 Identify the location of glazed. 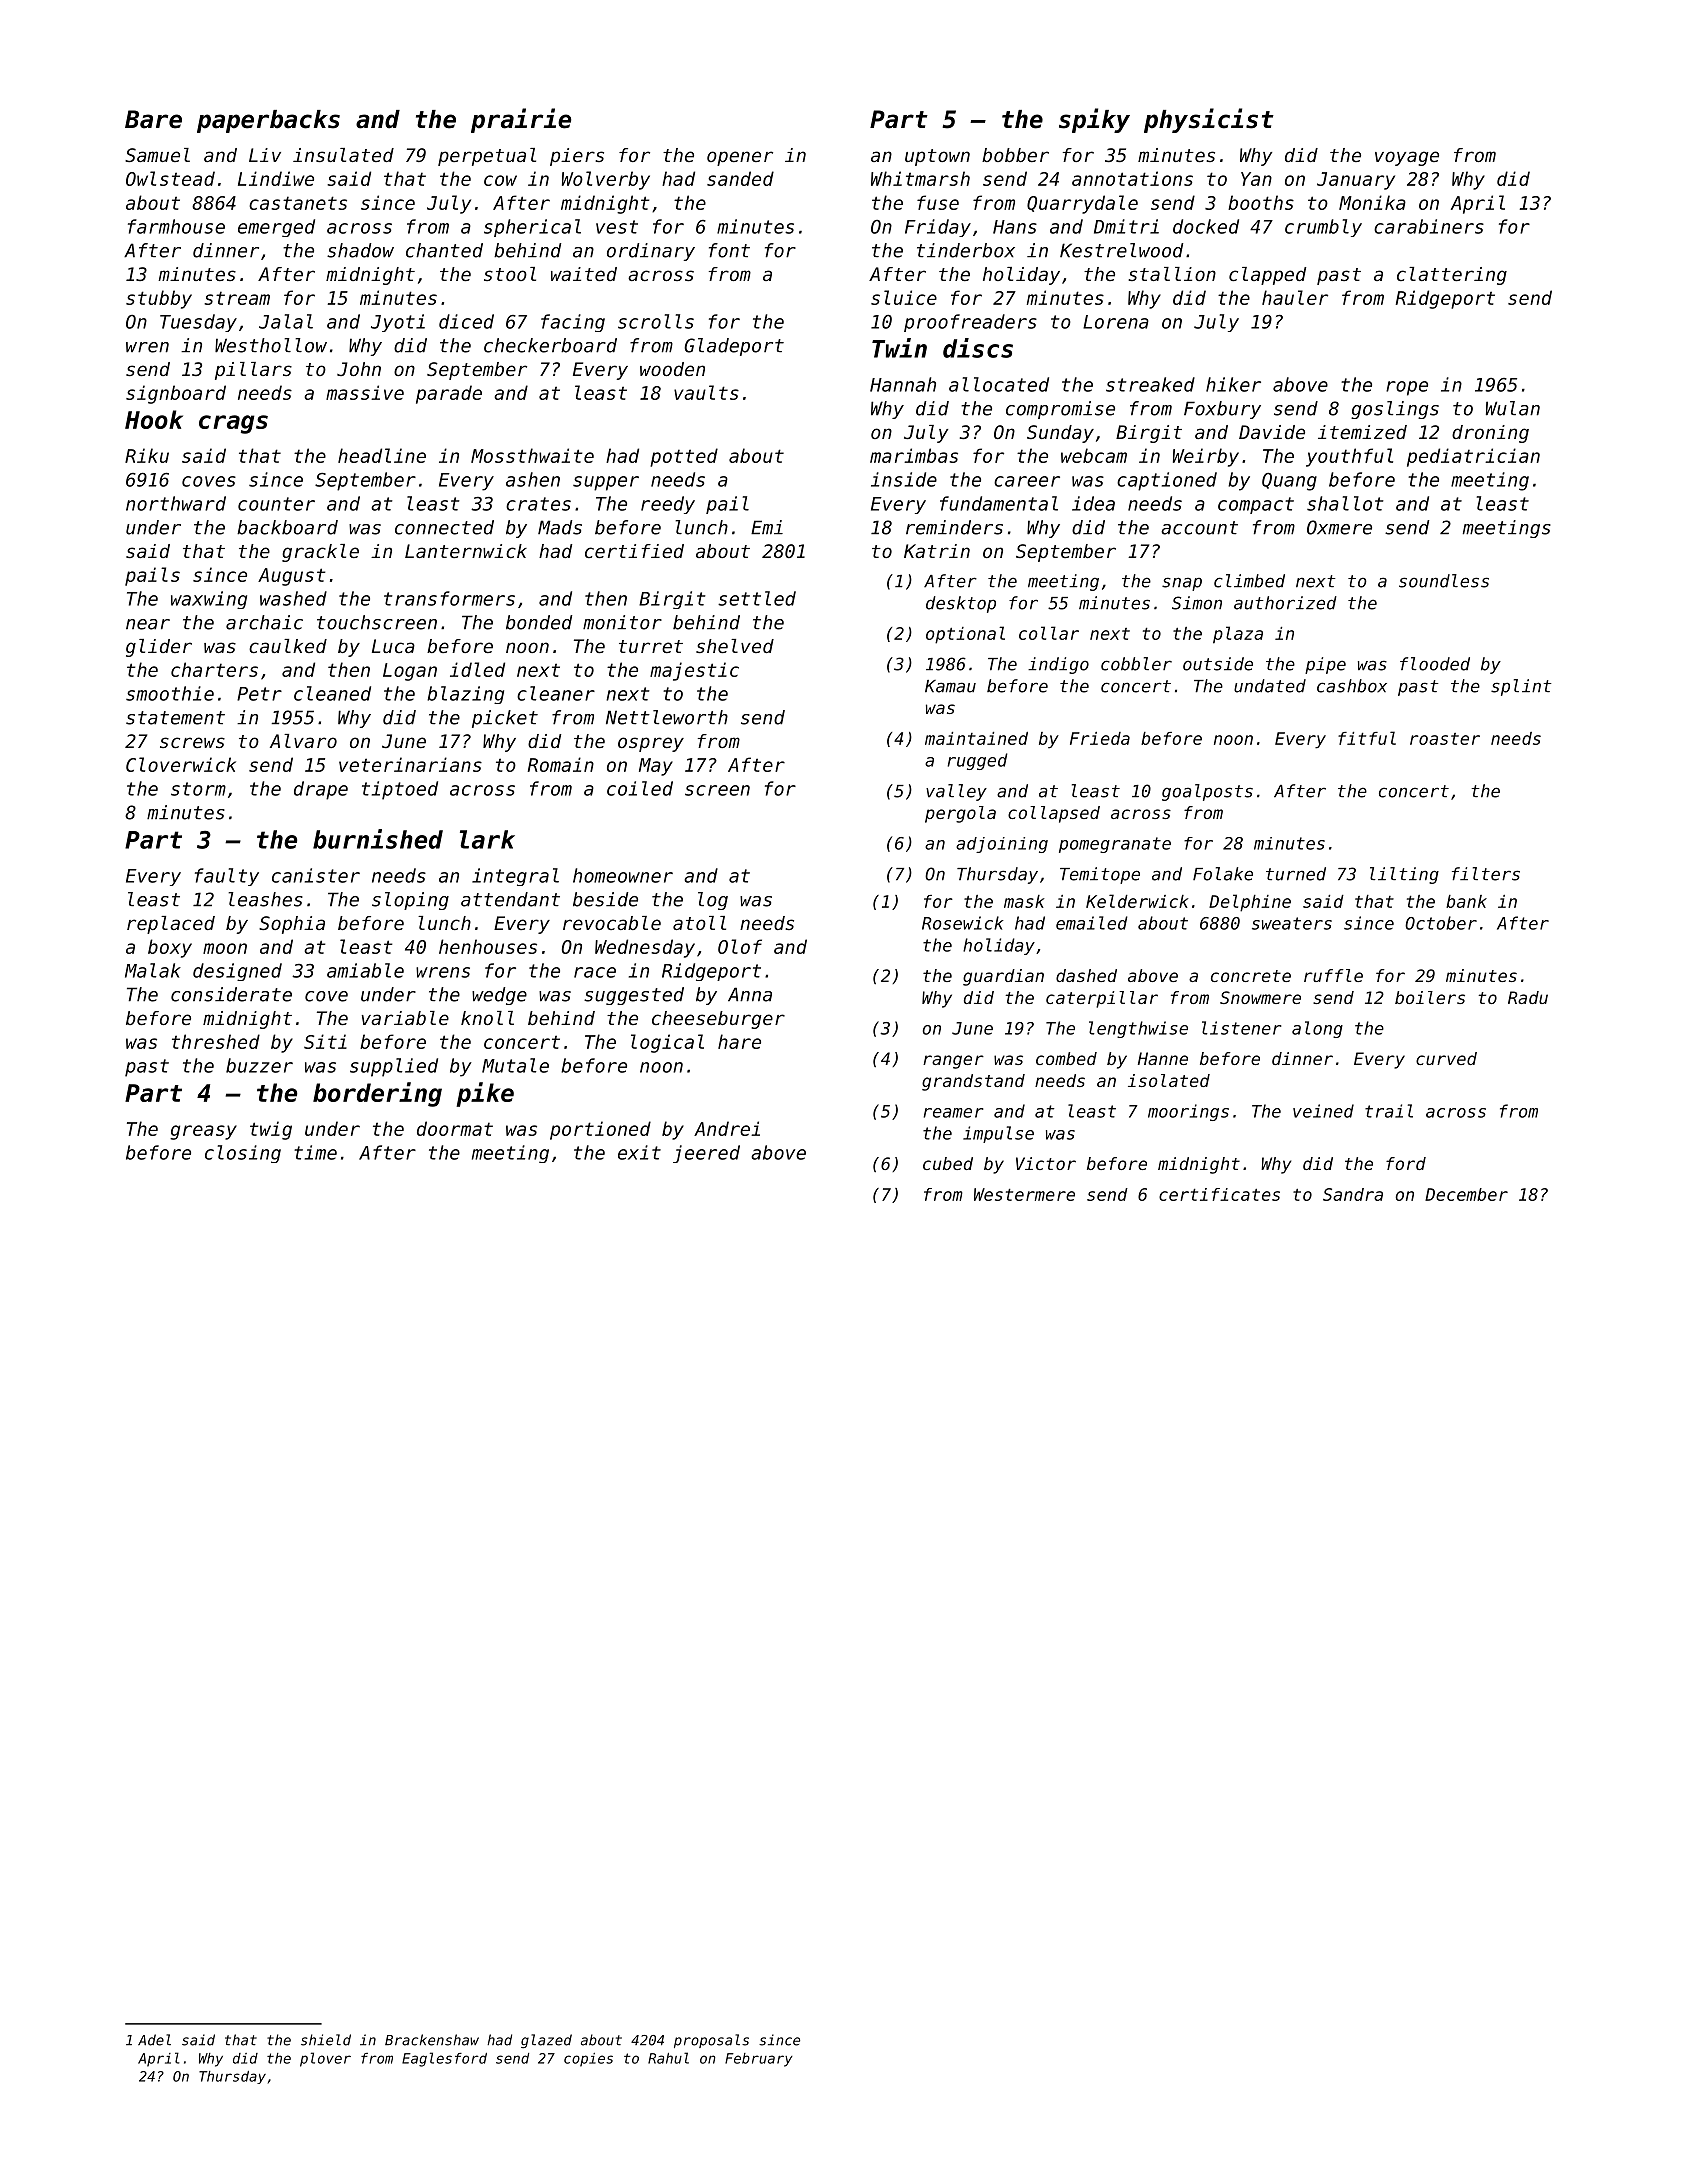
(546, 2041).
